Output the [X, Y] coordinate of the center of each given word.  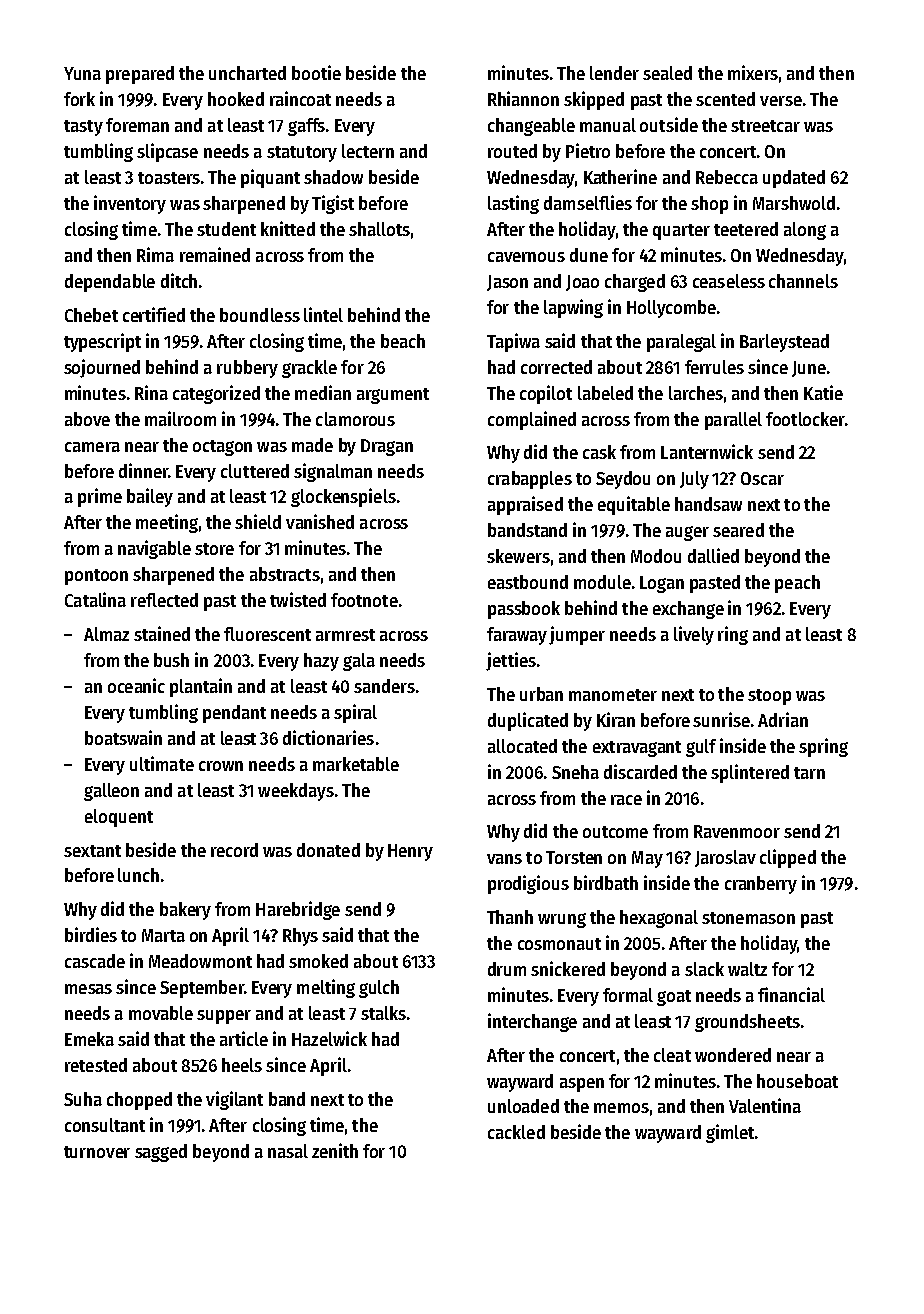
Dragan [387, 447]
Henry [410, 852]
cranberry [761, 885]
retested [96, 1065]
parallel [733, 421]
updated [794, 179]
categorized [216, 394]
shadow [333, 177]
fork [79, 99]
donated [328, 850]
